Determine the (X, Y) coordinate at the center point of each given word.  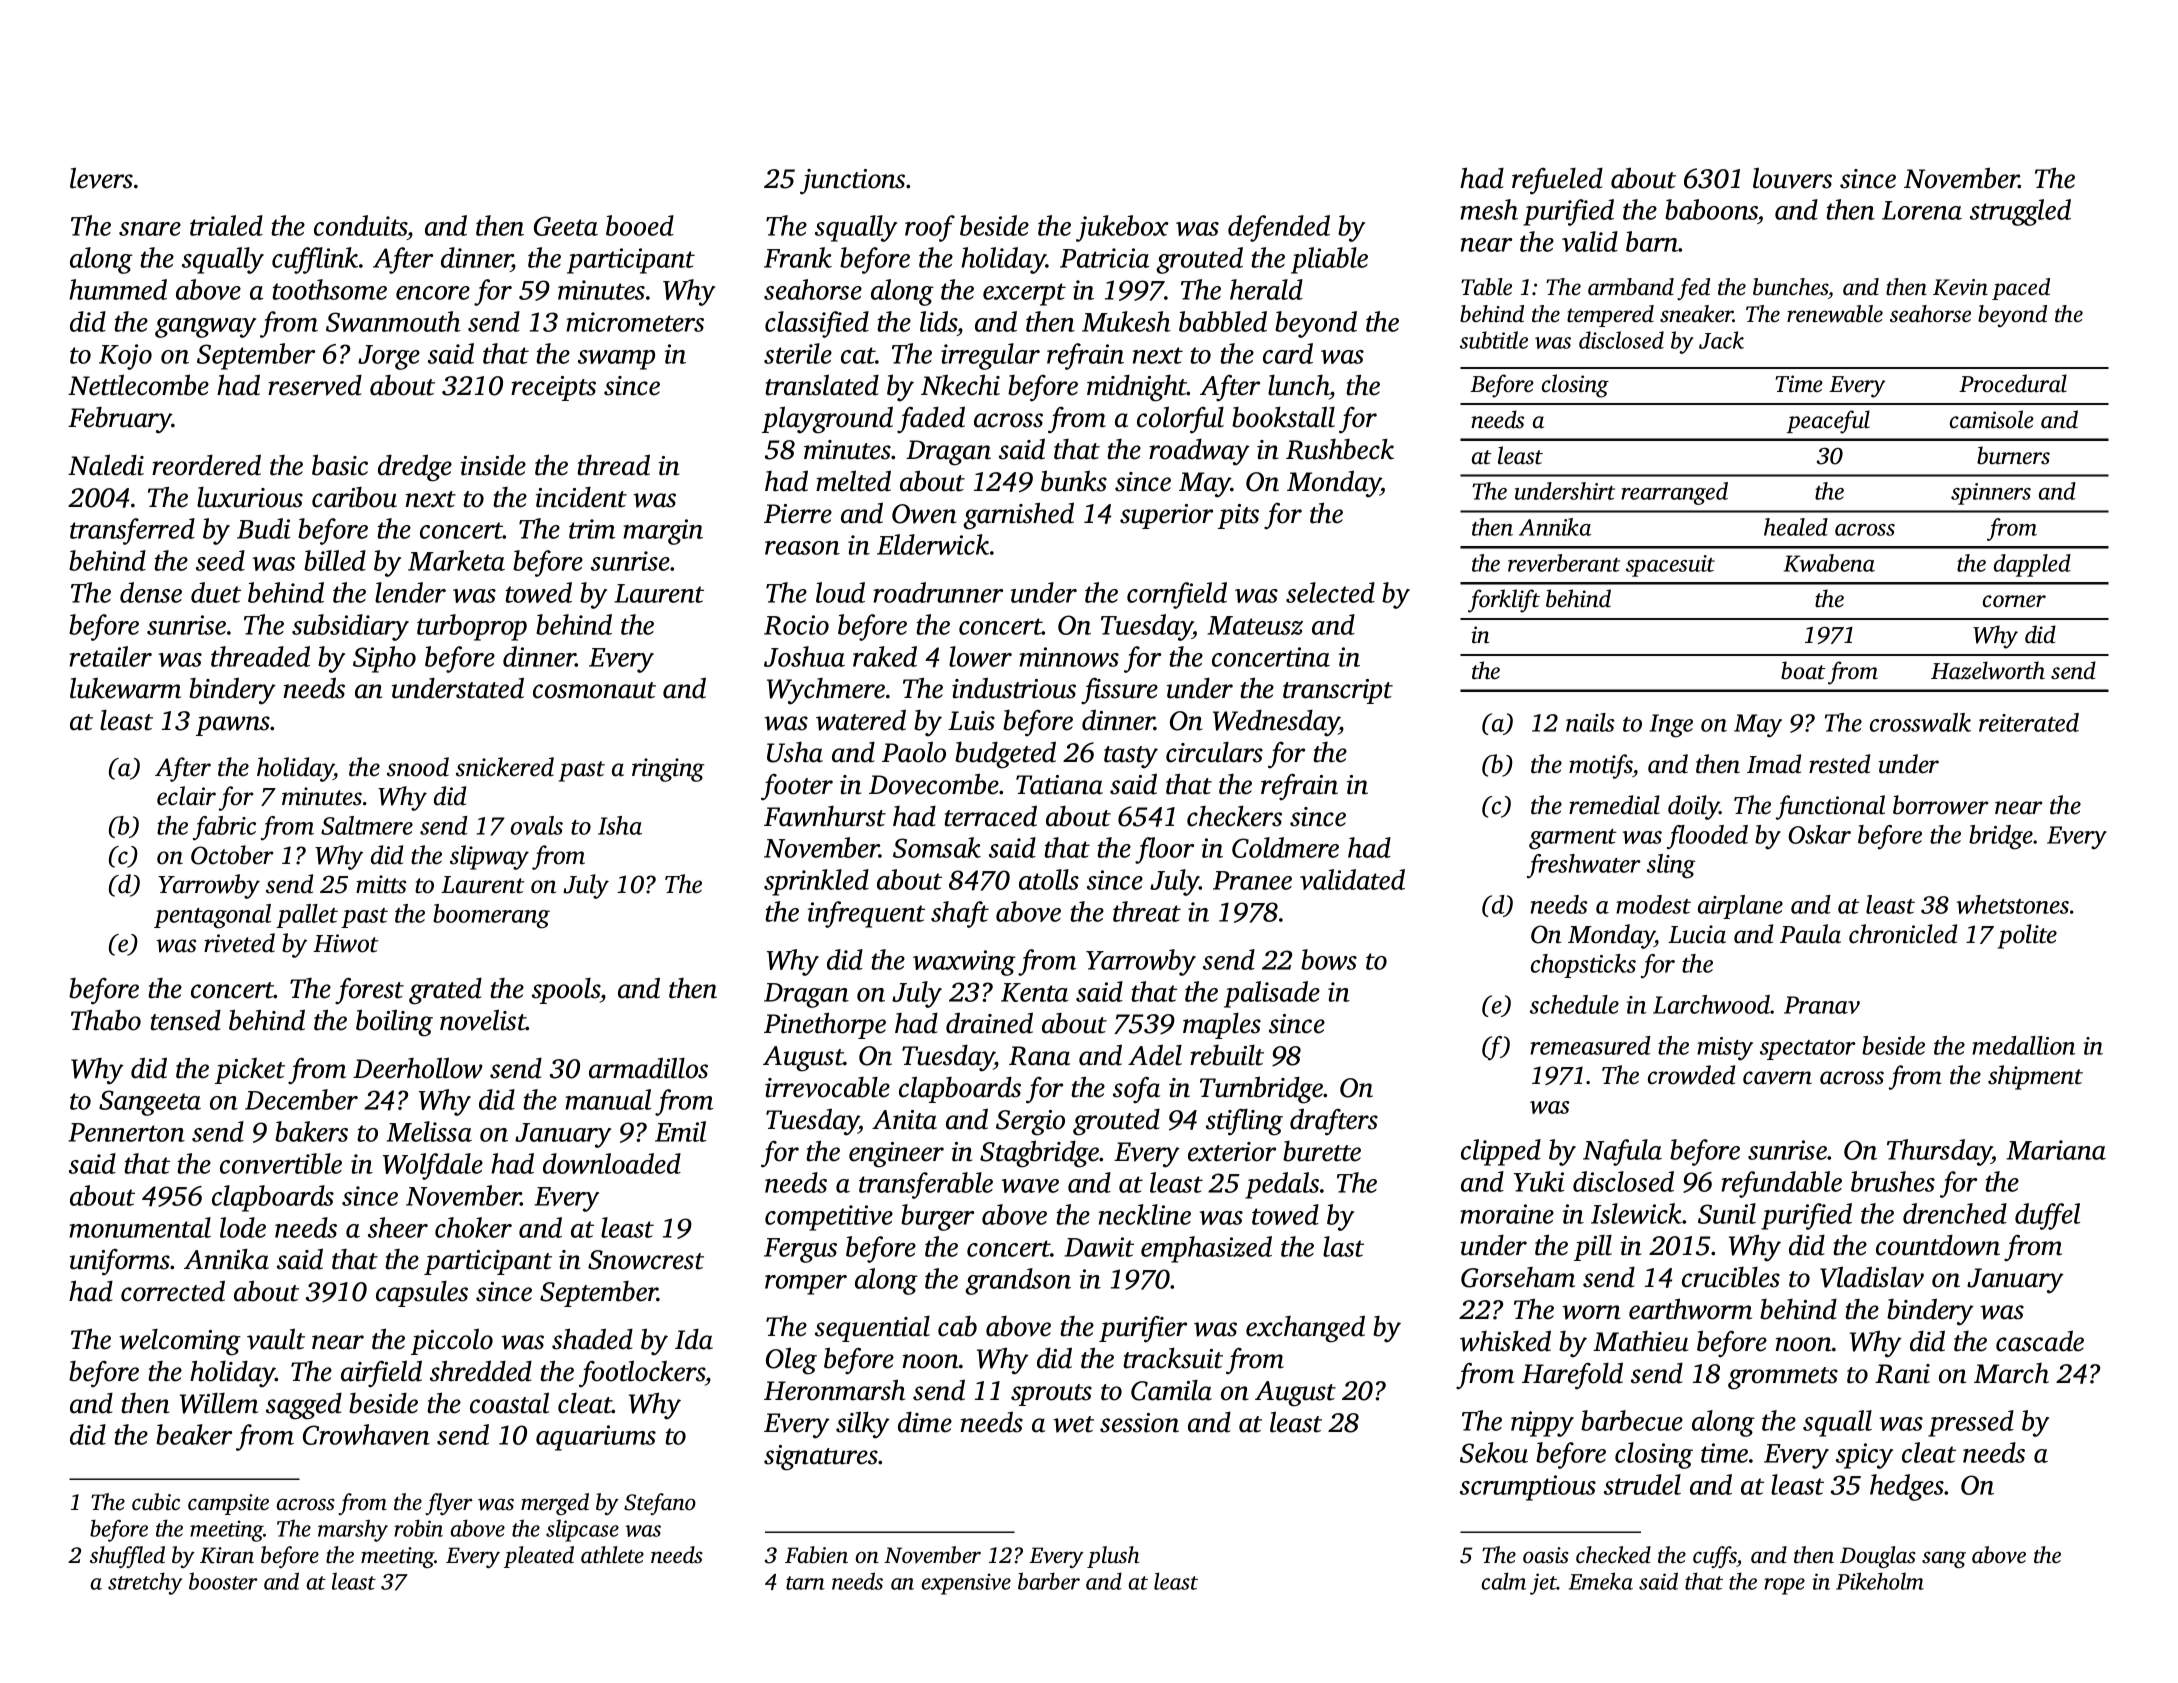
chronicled (1903, 934)
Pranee (1252, 880)
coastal (509, 1403)
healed (1796, 527)
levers (101, 178)
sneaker (1696, 314)
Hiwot (346, 943)
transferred (132, 531)
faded (931, 420)
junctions (852, 182)
